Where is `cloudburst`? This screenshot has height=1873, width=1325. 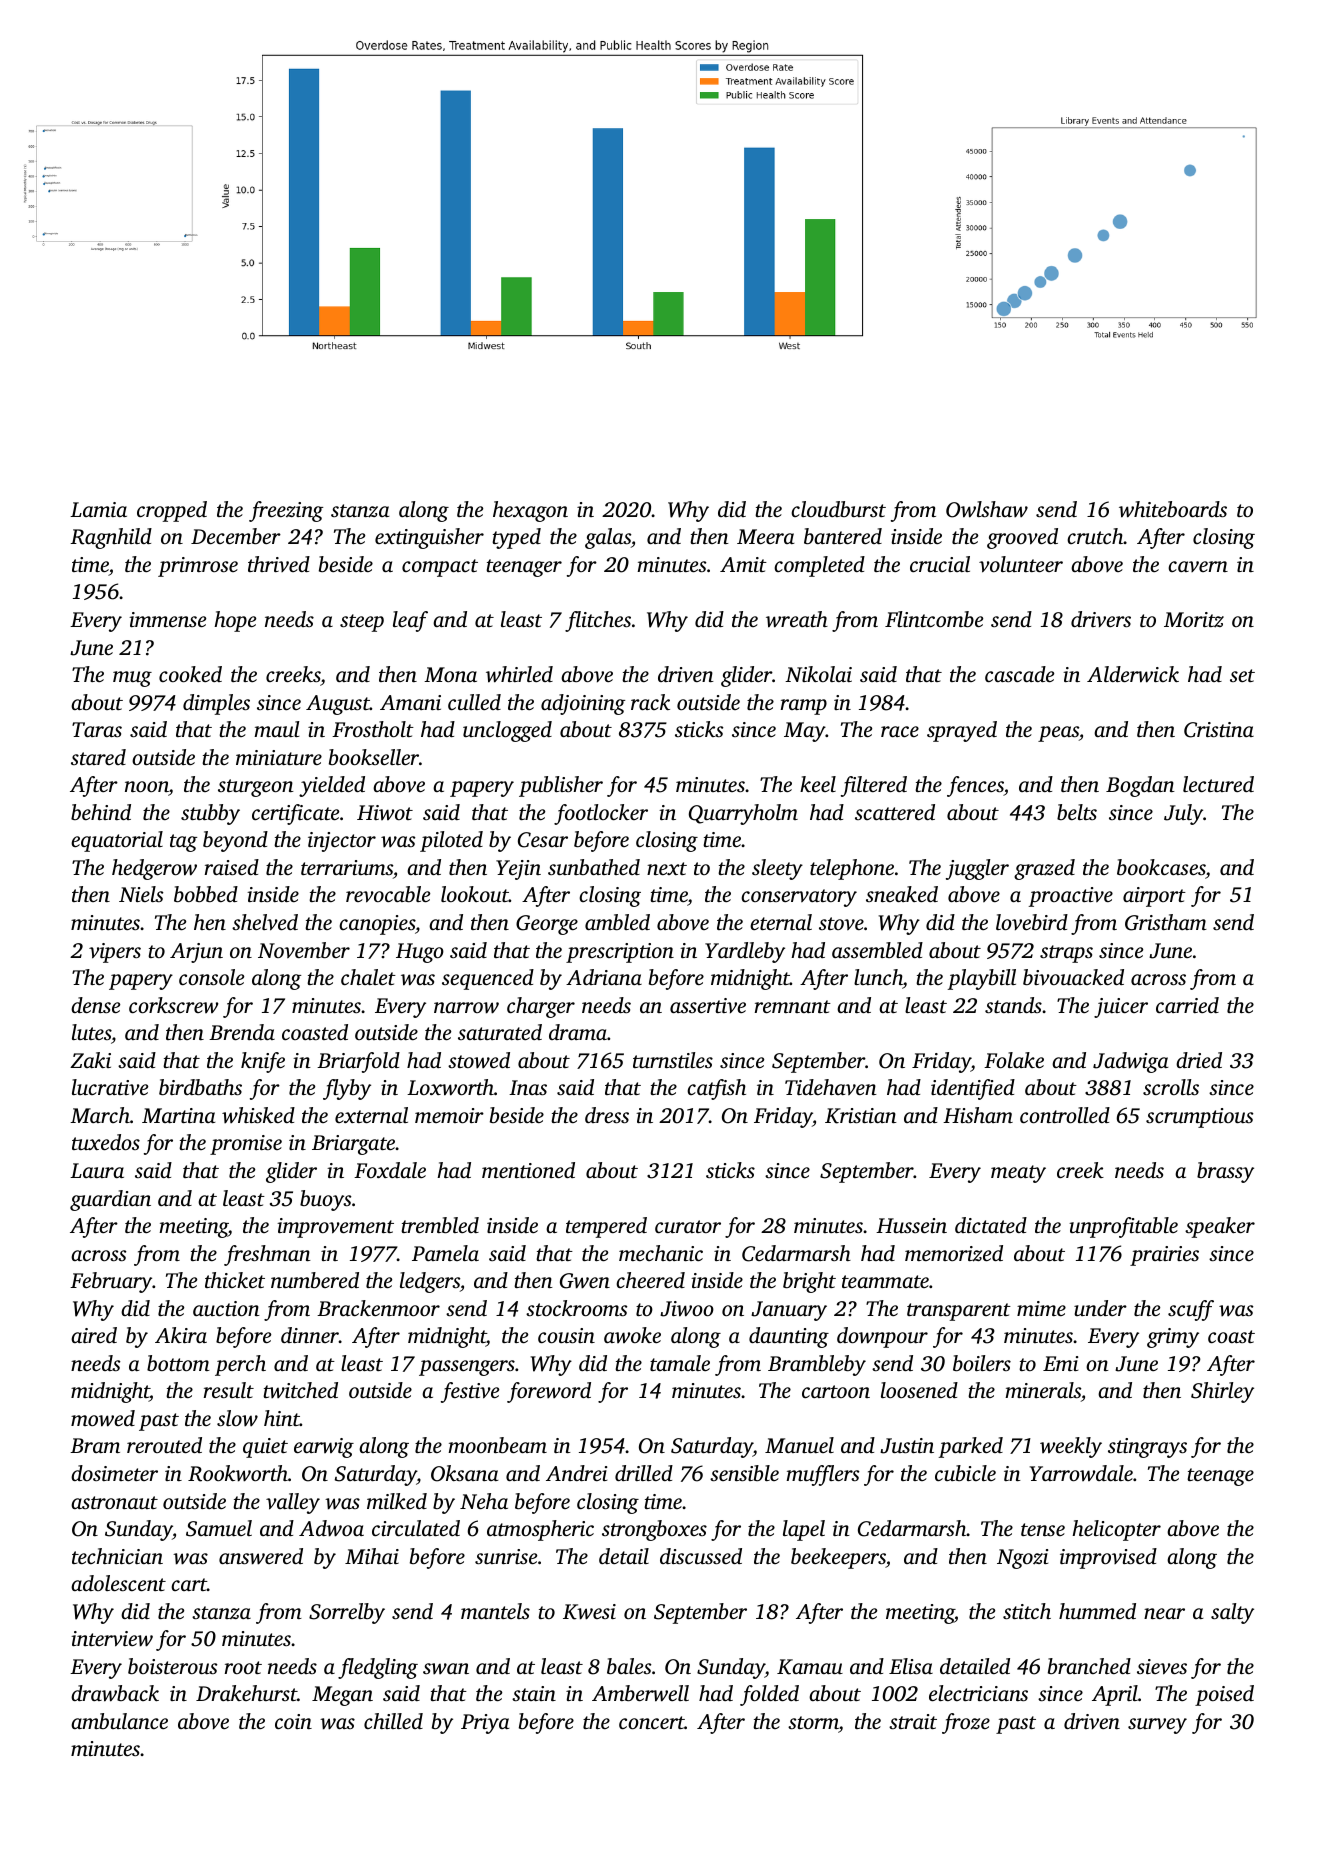 cloudburst is located at coordinates (838, 509).
